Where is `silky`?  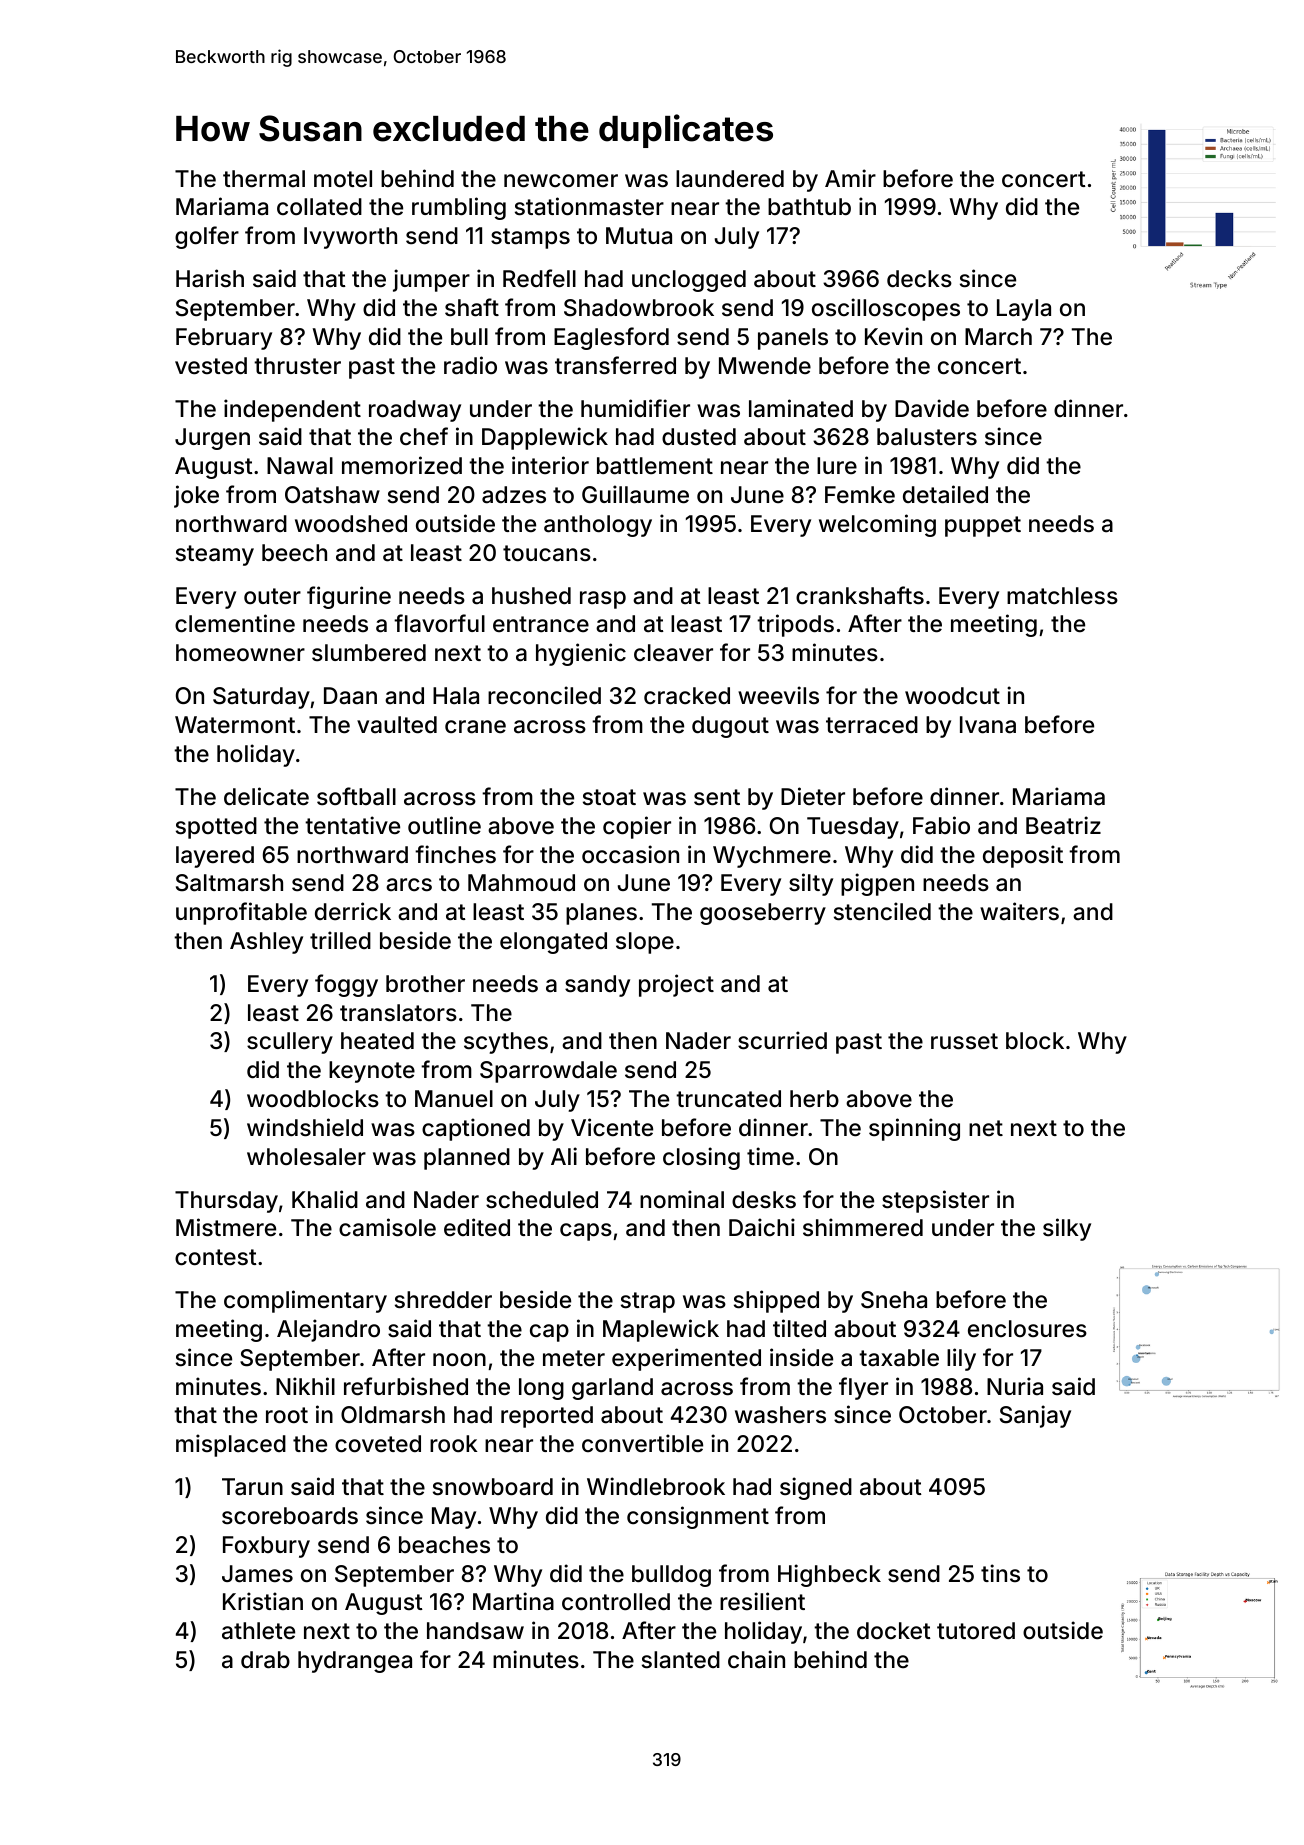 silky is located at coordinates (1067, 1229).
